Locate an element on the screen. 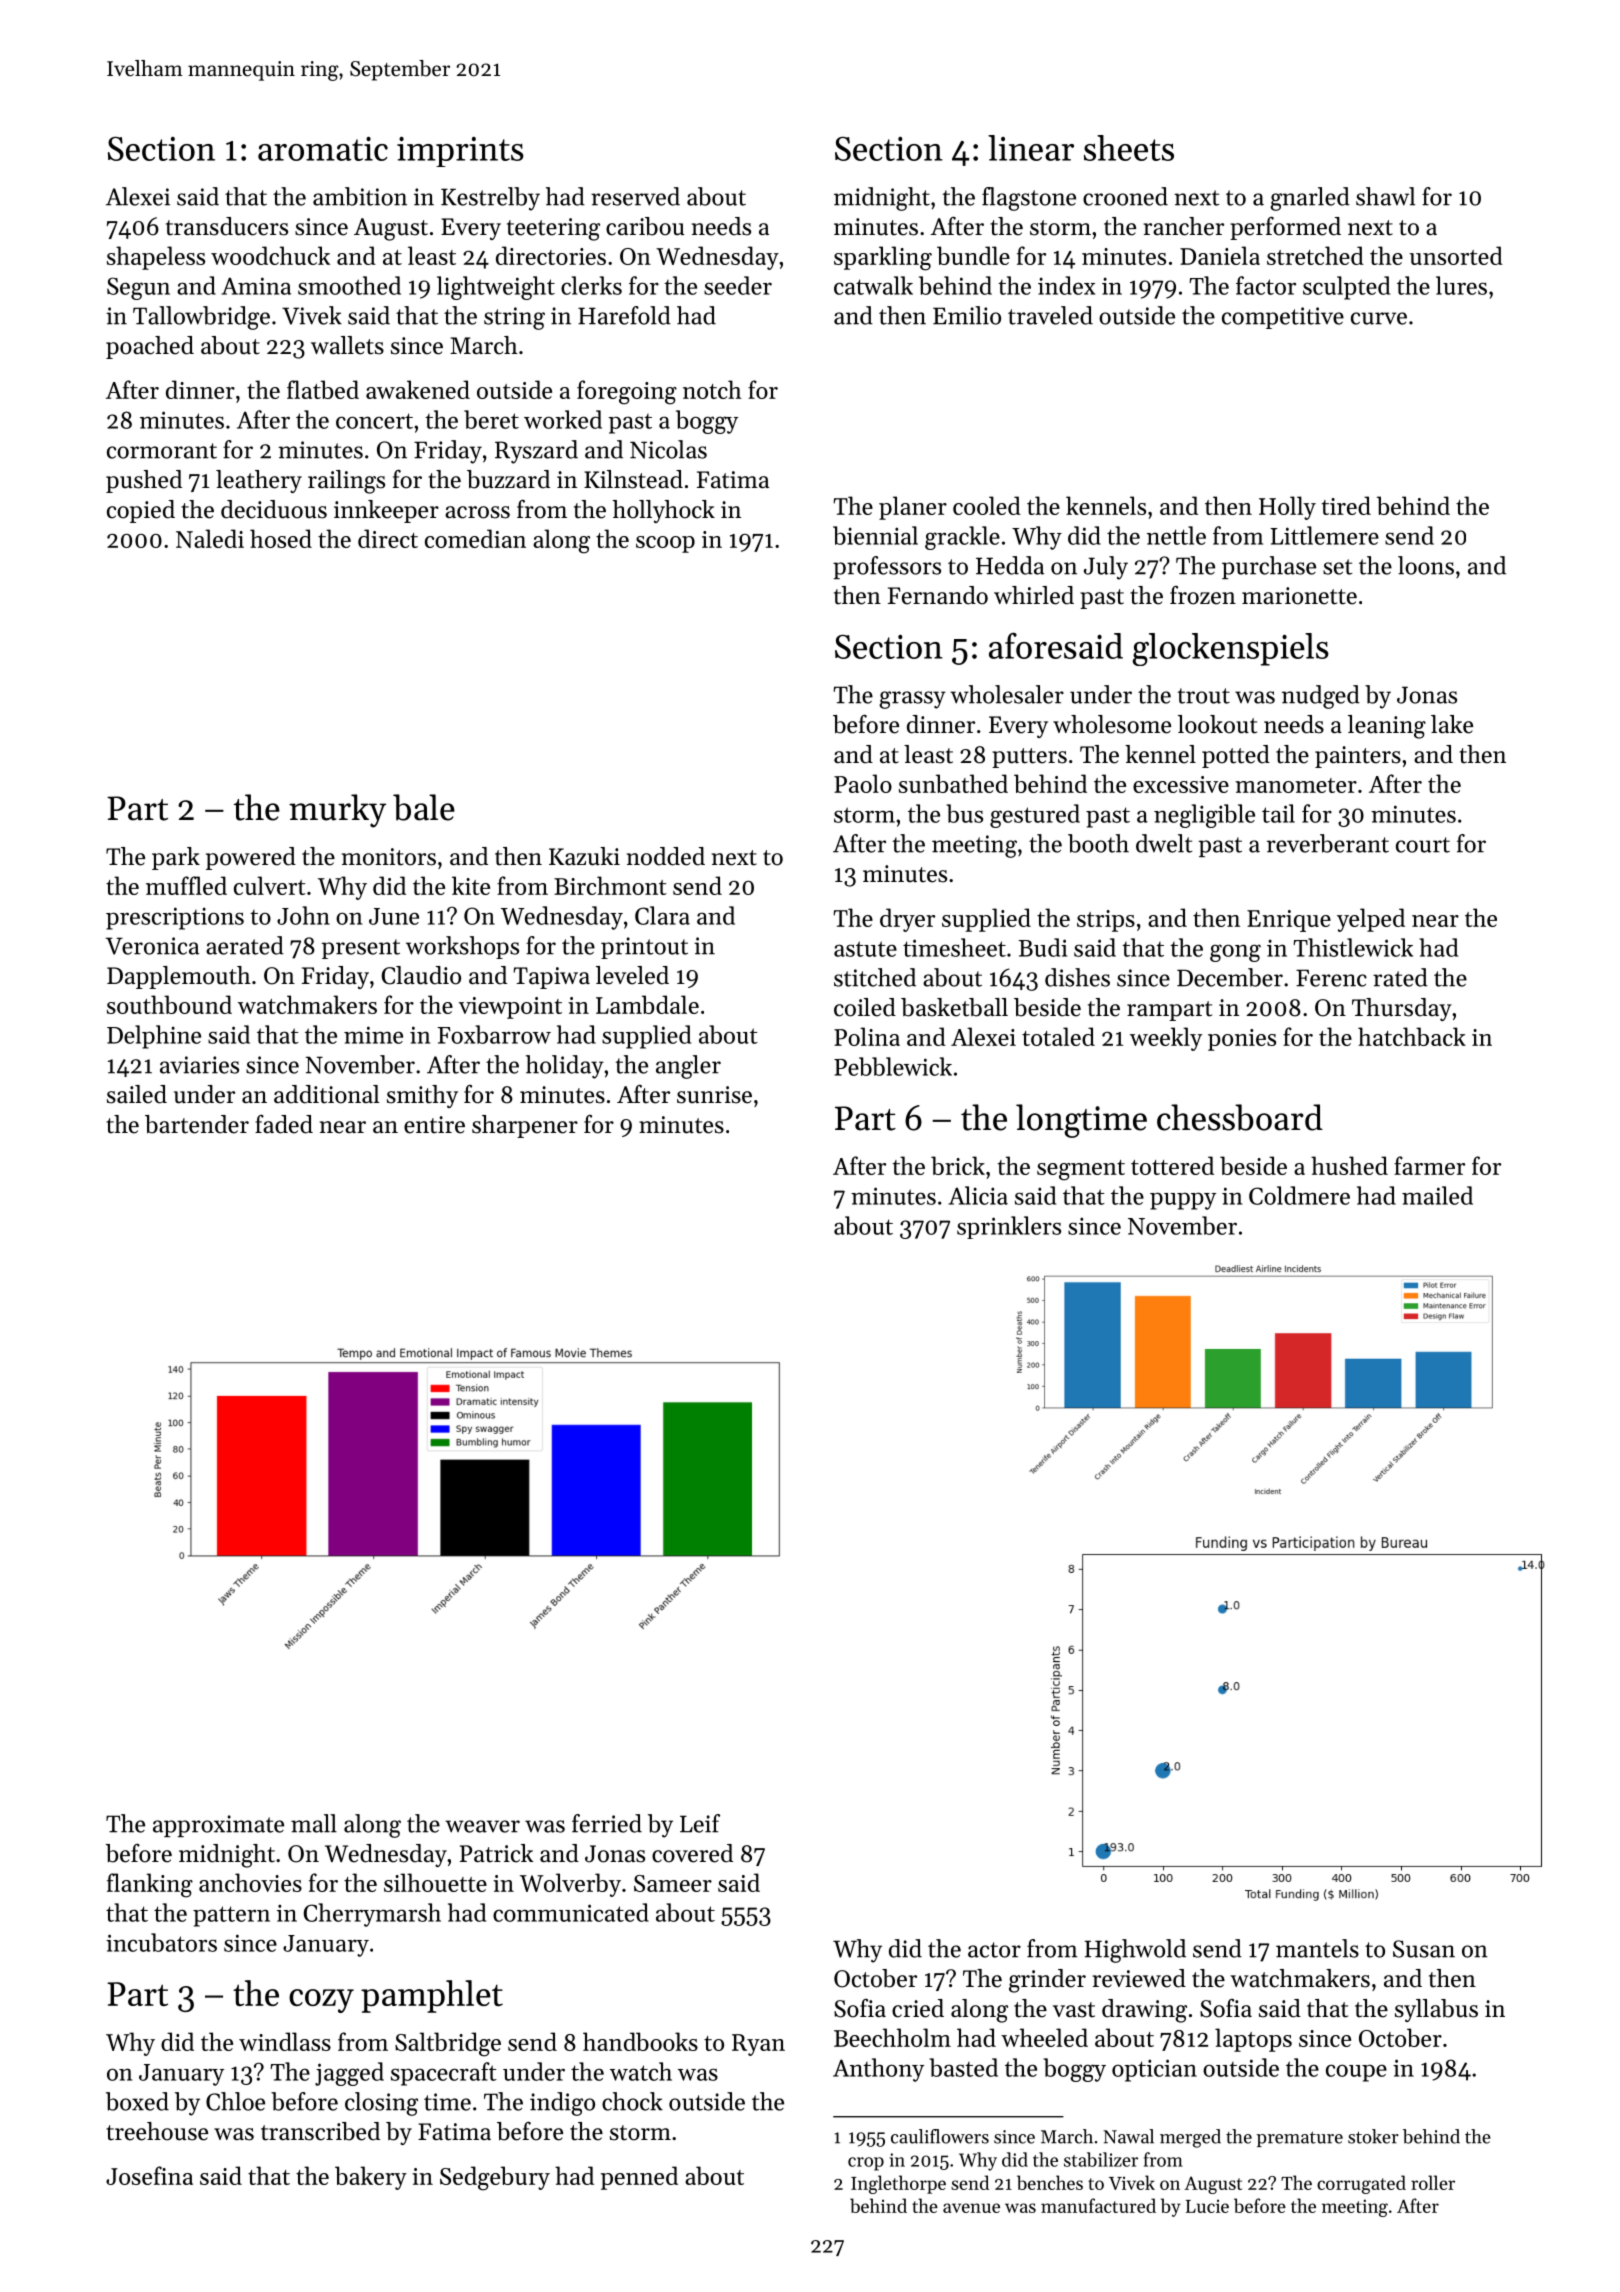  sheets is located at coordinates (1129, 148).
